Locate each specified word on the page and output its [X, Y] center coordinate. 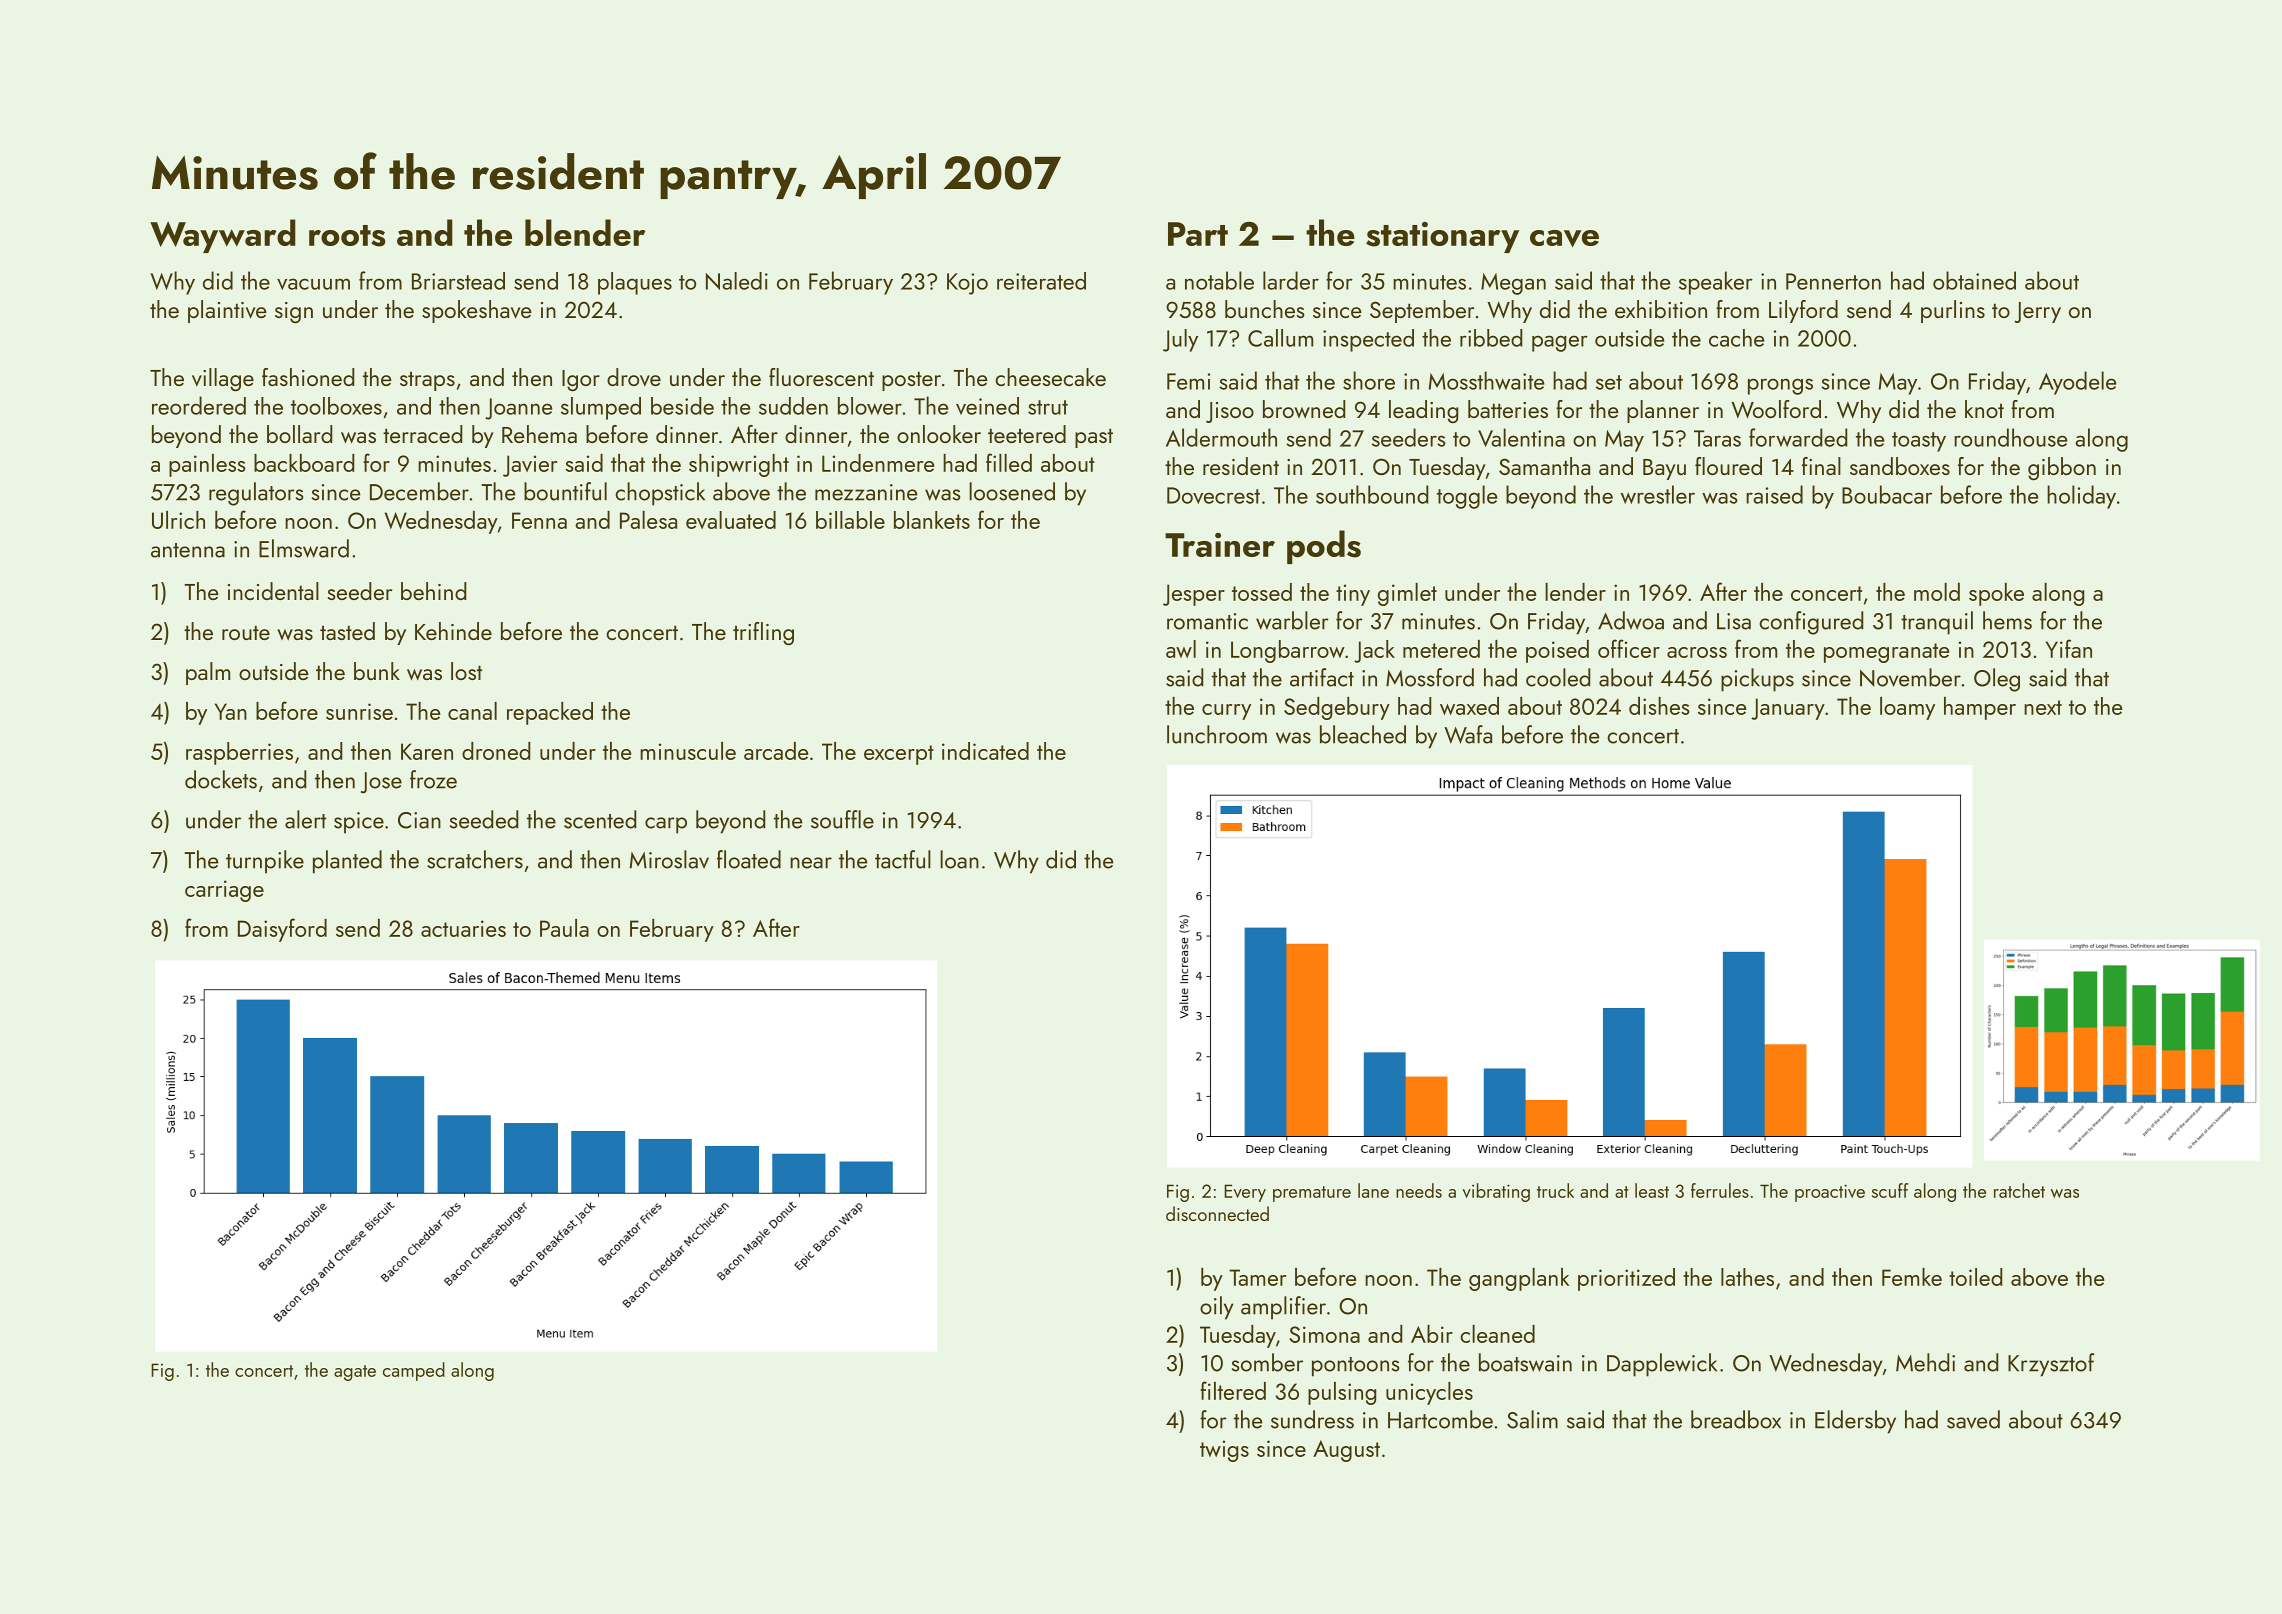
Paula [564, 928]
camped [414, 1371]
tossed [1262, 592]
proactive [1830, 1193]
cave [1564, 238]
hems [2007, 620]
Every [1245, 1193]
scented [600, 819]
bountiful [565, 491]
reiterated [1041, 281]
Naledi [737, 281]
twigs [1224, 1451]
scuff [1890, 1190]
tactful [903, 859]
